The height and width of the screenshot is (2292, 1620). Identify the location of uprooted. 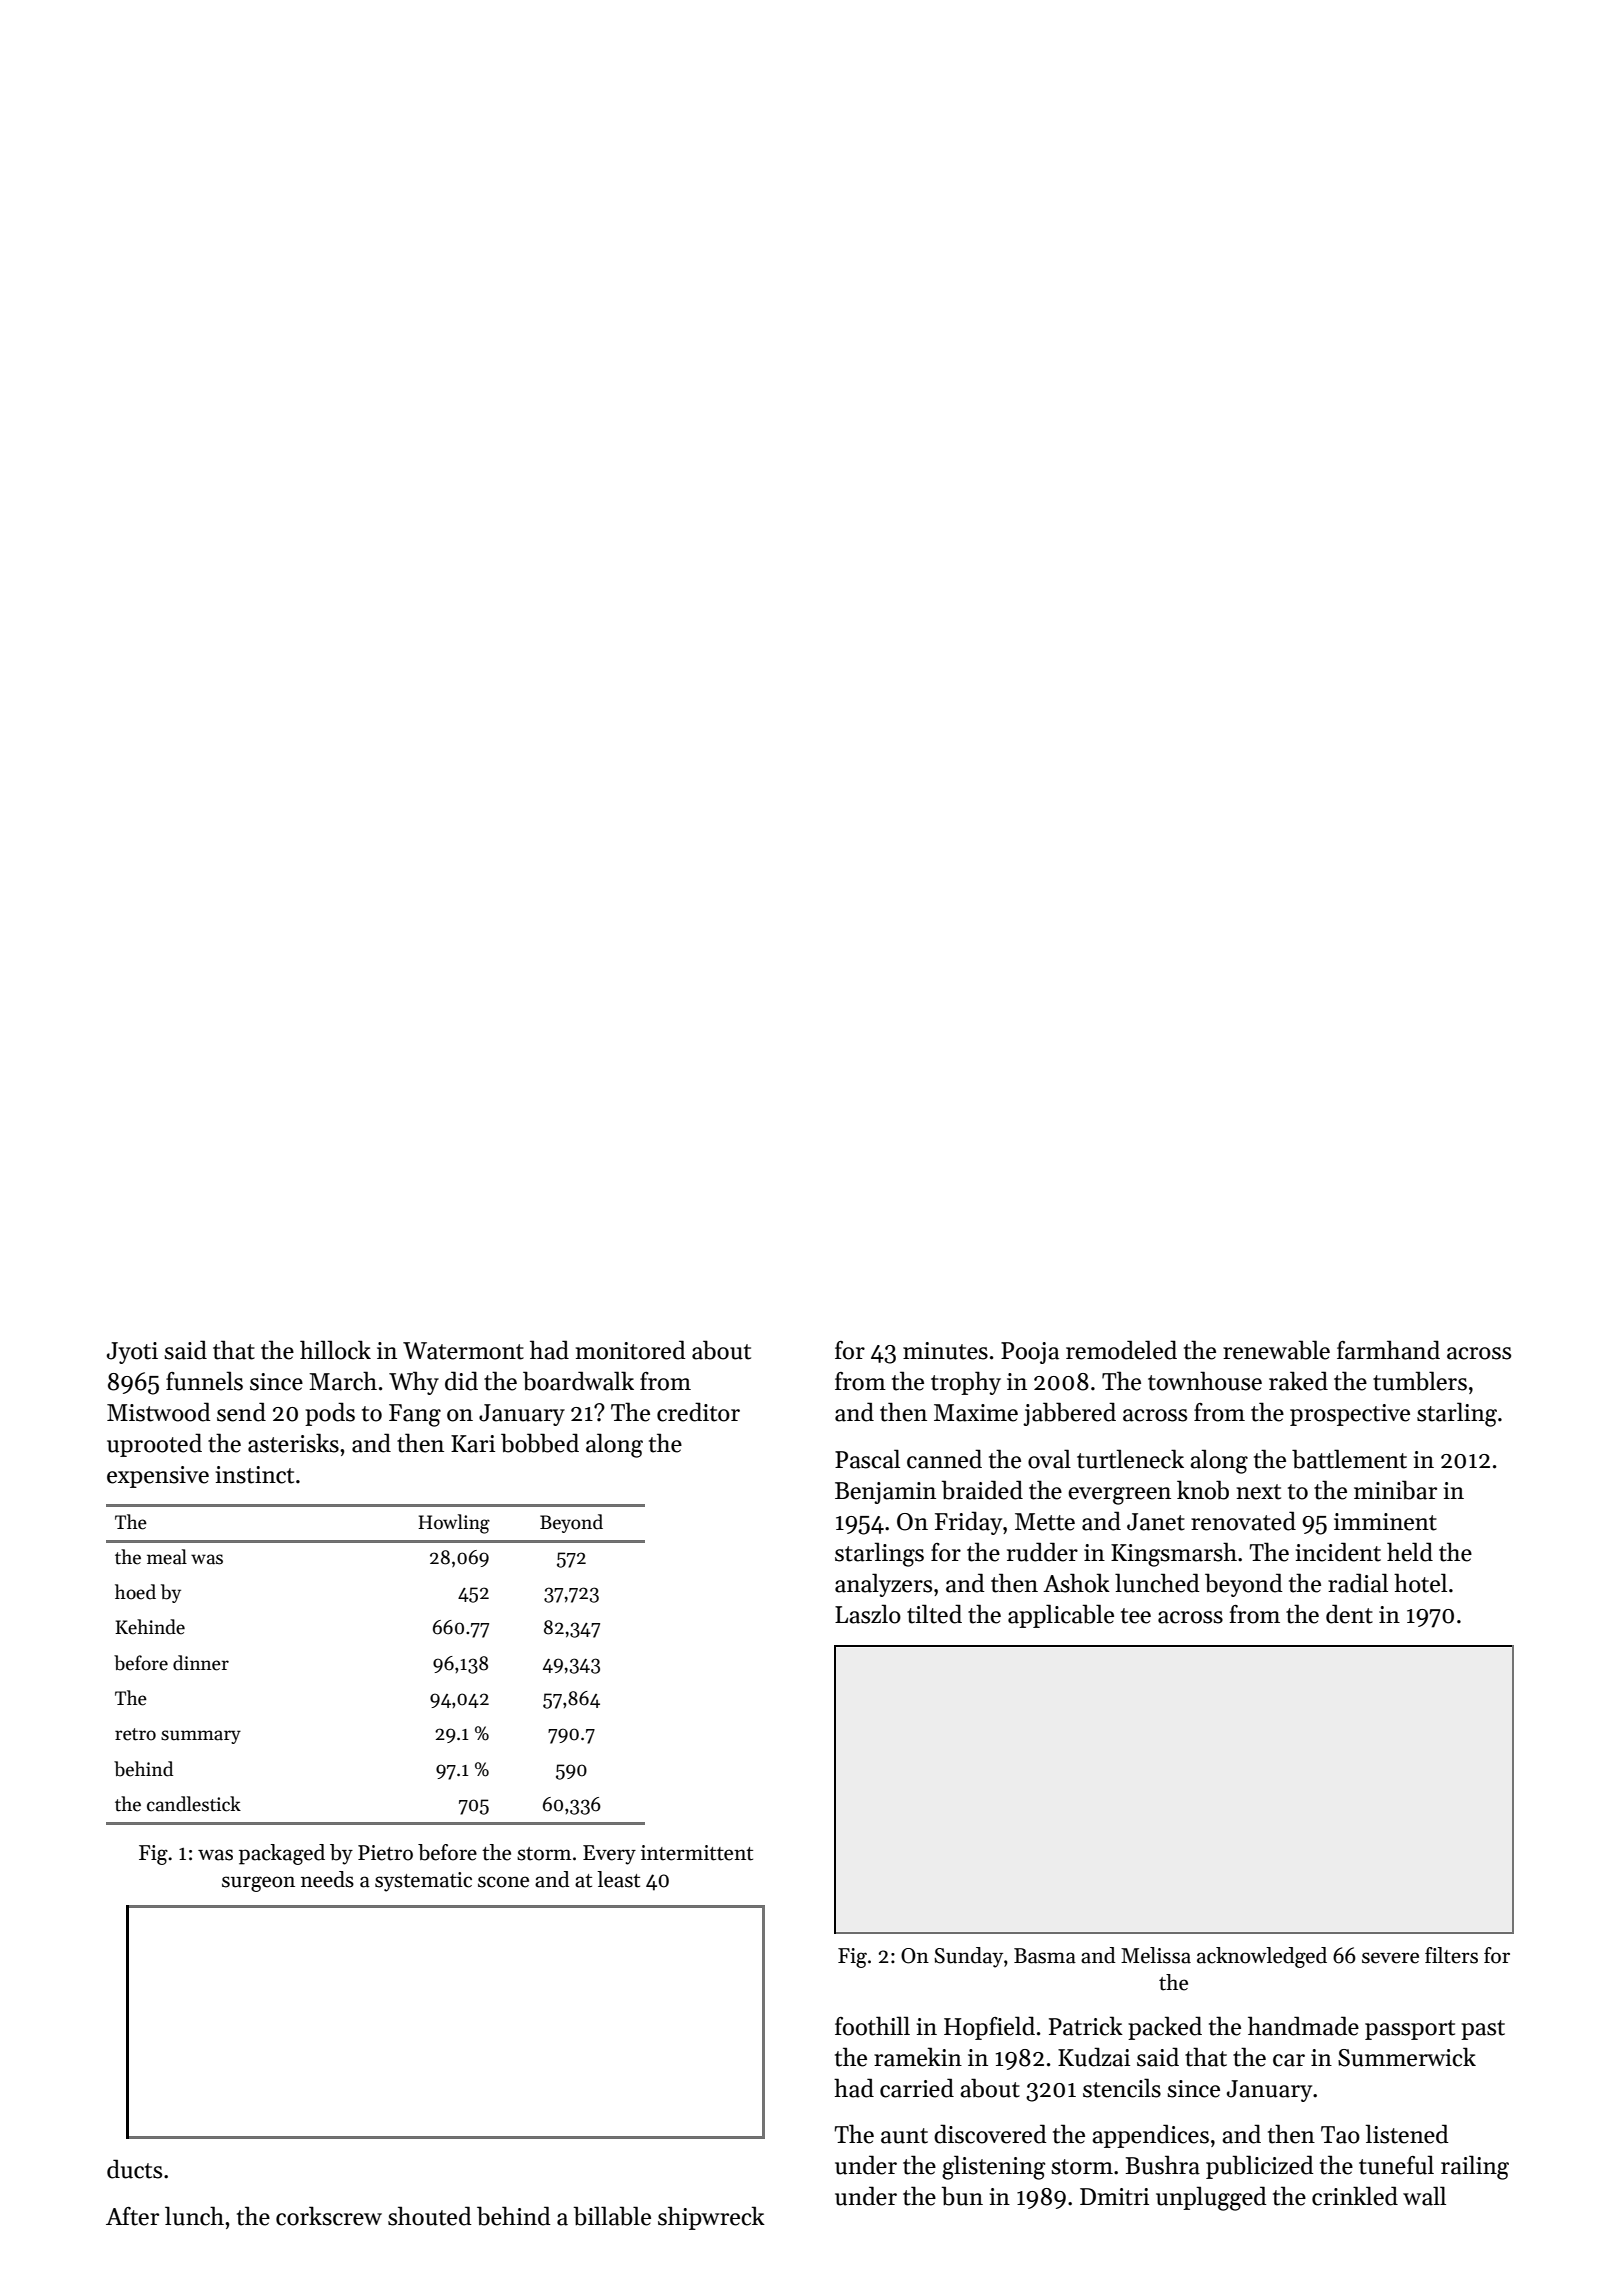
(154, 1445).
